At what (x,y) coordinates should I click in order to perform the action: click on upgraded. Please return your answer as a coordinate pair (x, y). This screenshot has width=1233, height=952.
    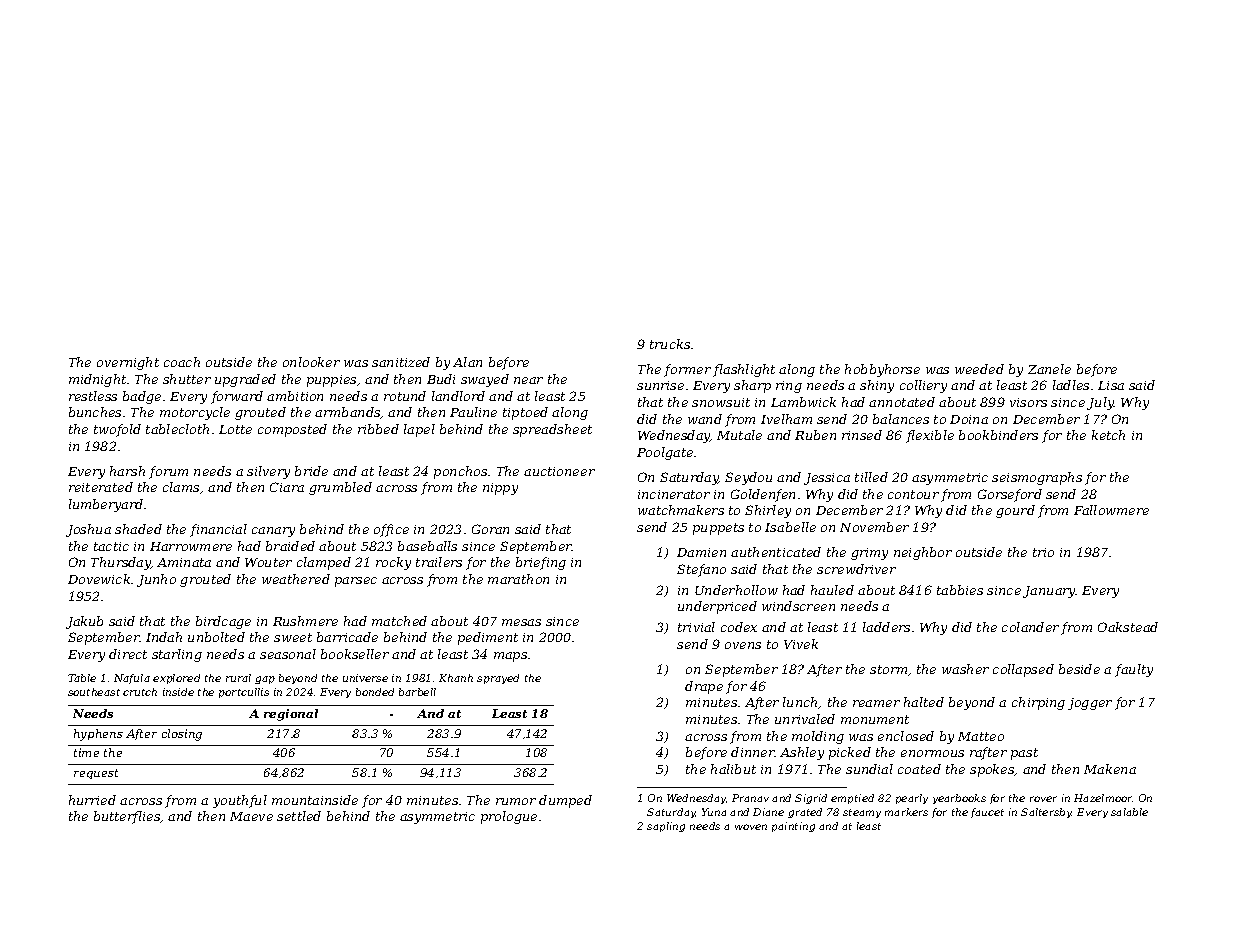
    Looking at the image, I should click on (245, 380).
